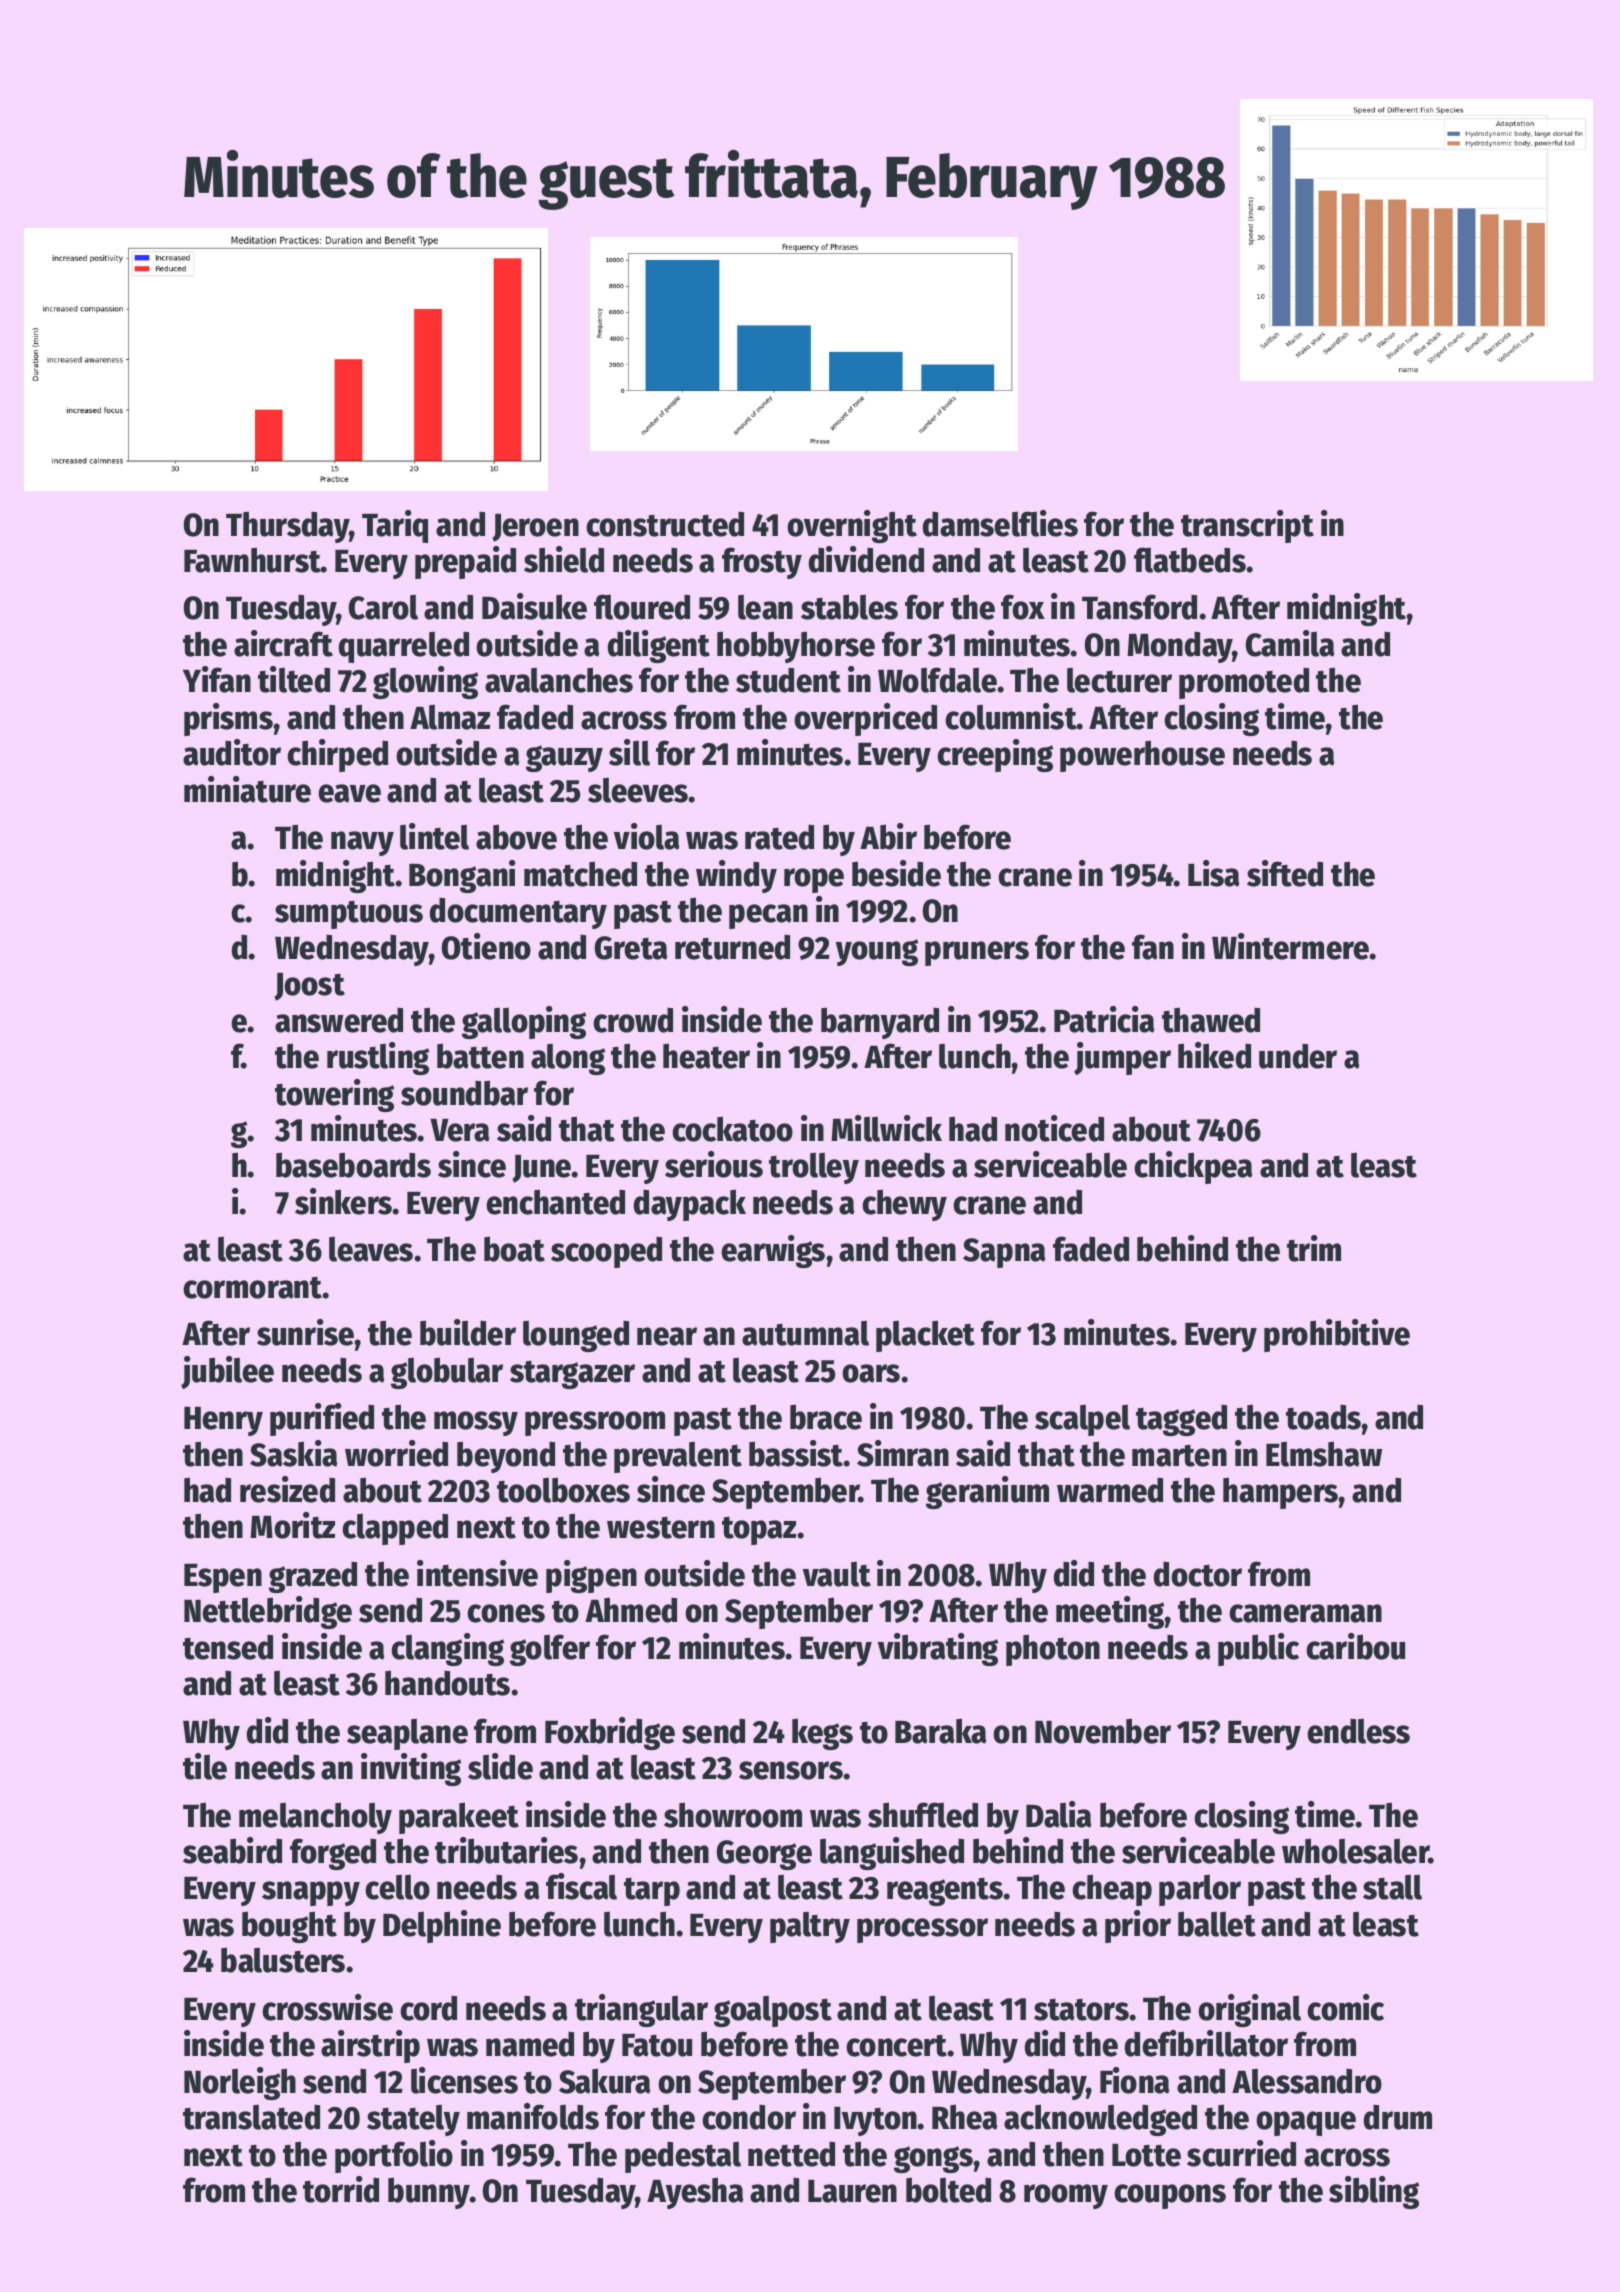 Image resolution: width=1620 pixels, height=2292 pixels. What do you see at coordinates (852, 526) in the image?
I see `overnight` at bounding box center [852, 526].
